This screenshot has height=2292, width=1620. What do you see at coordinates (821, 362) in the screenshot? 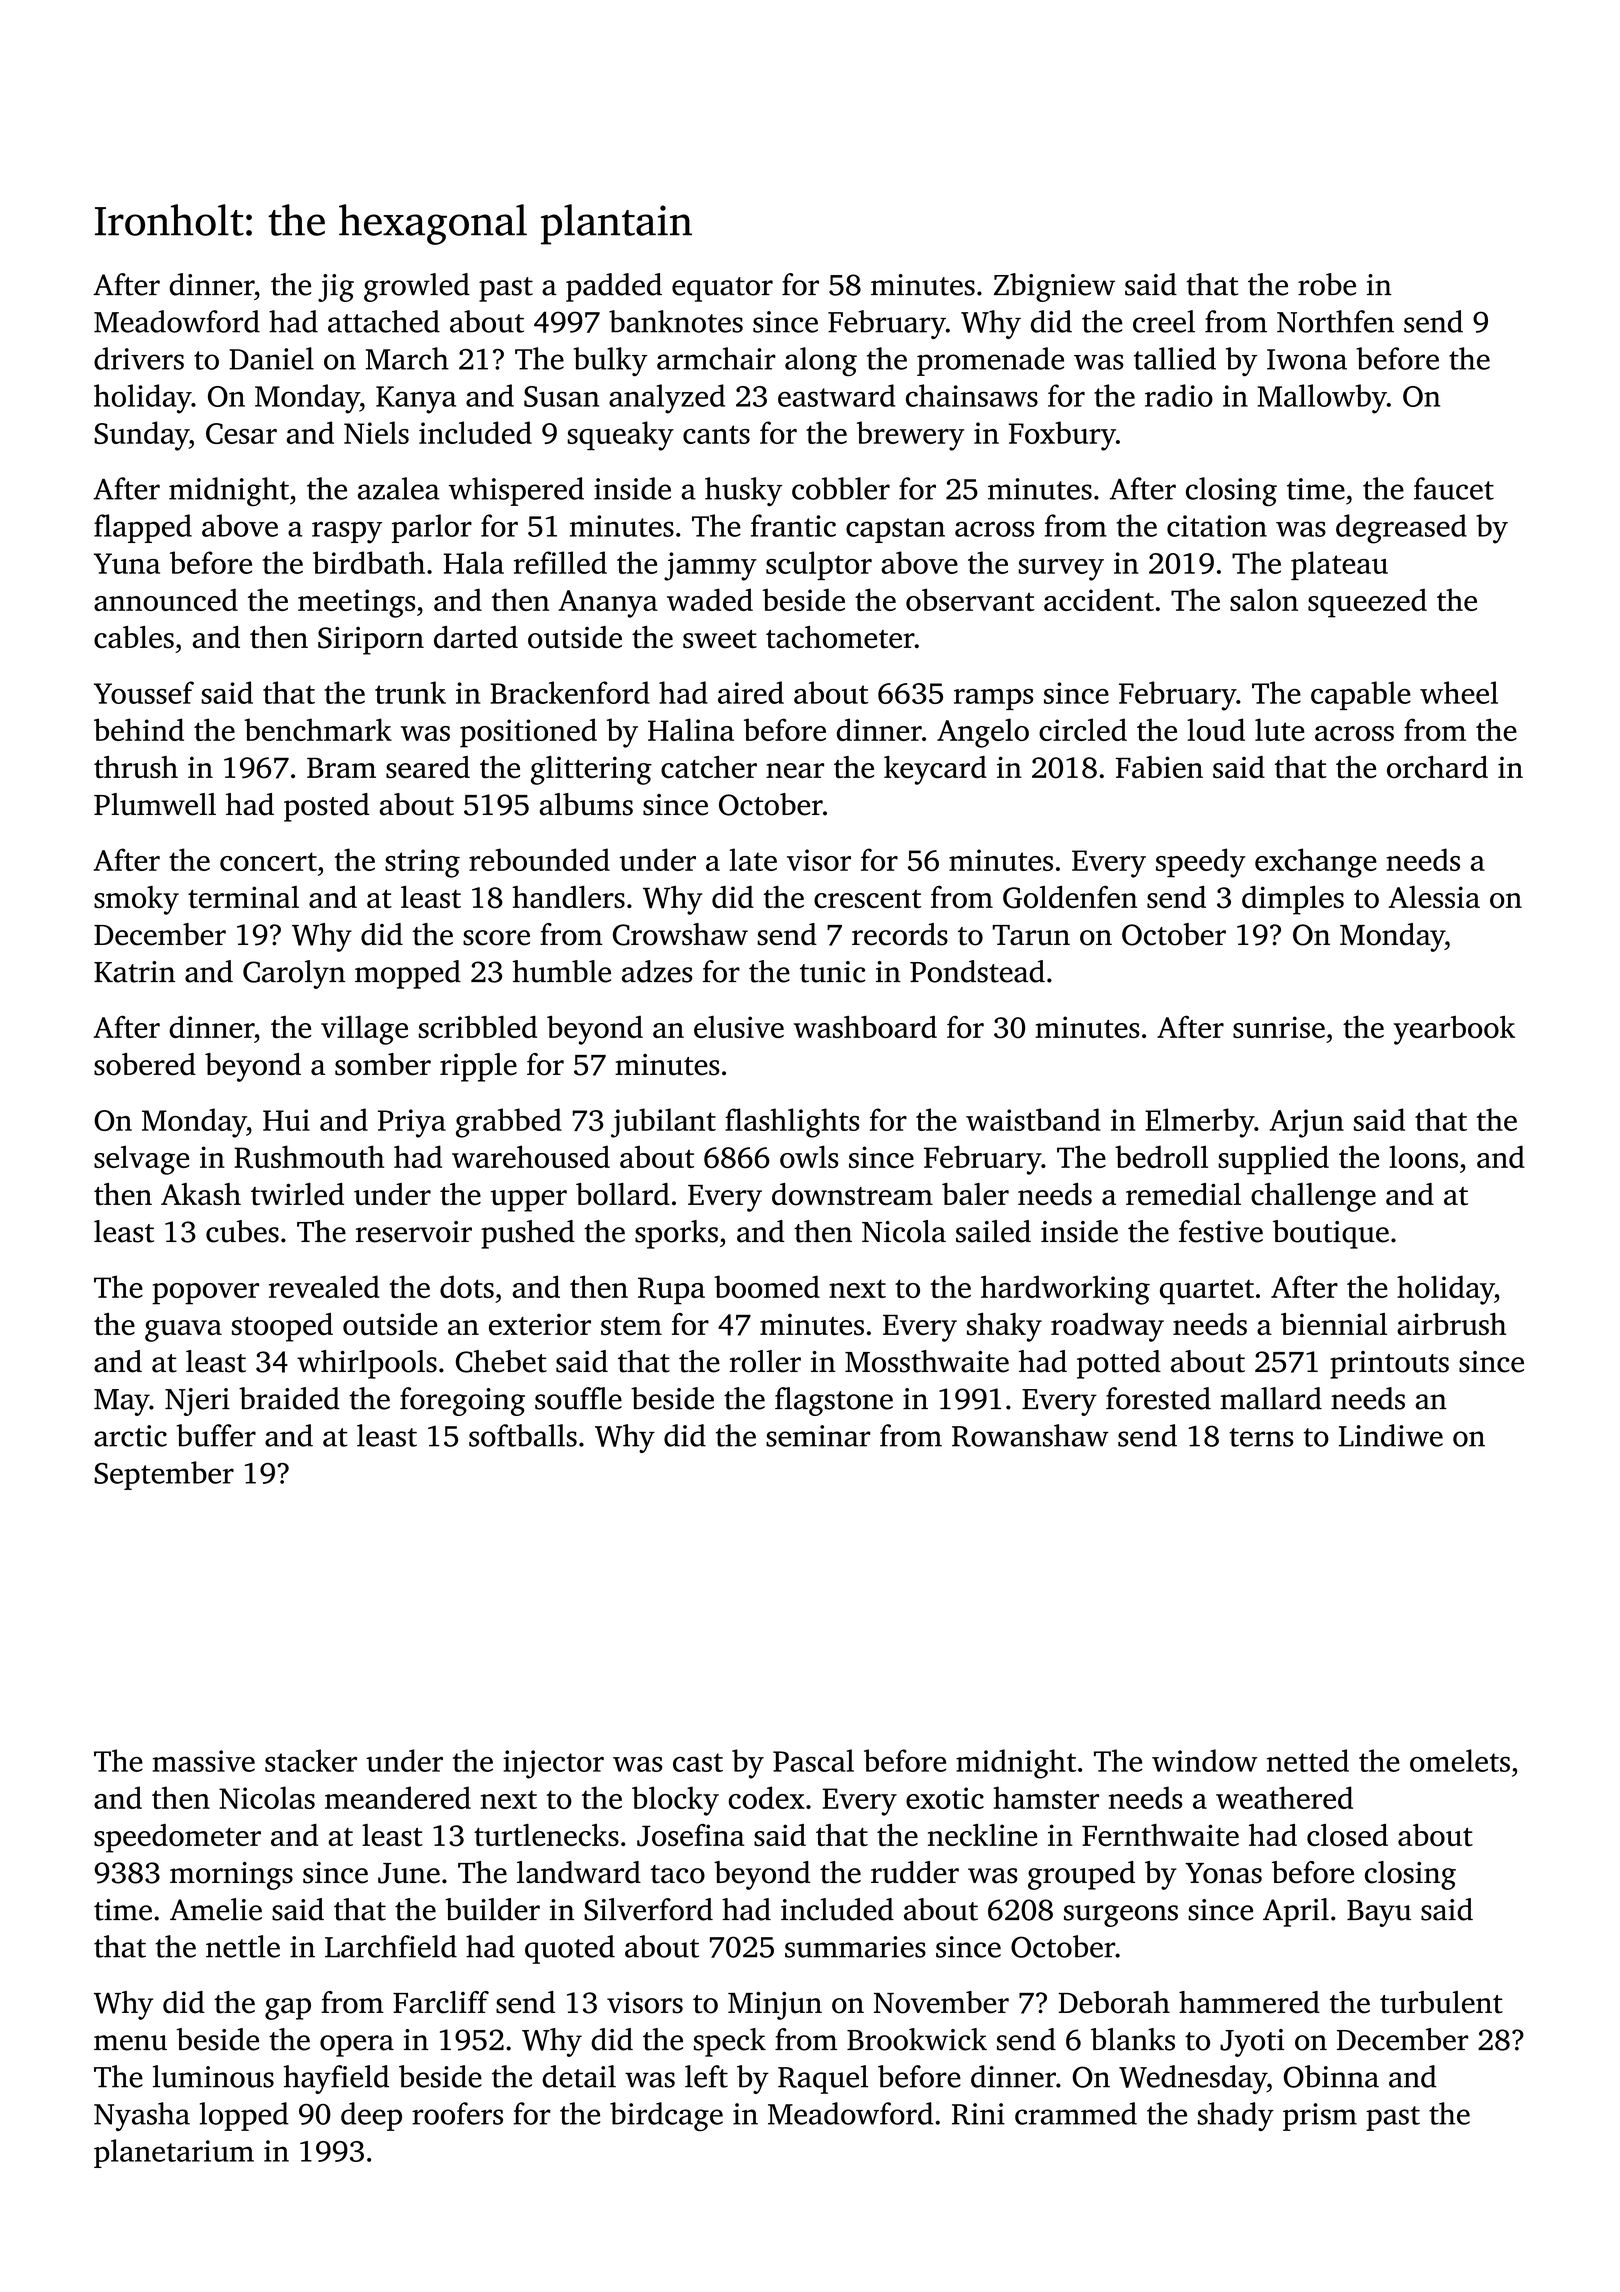
I see `along` at bounding box center [821, 362].
